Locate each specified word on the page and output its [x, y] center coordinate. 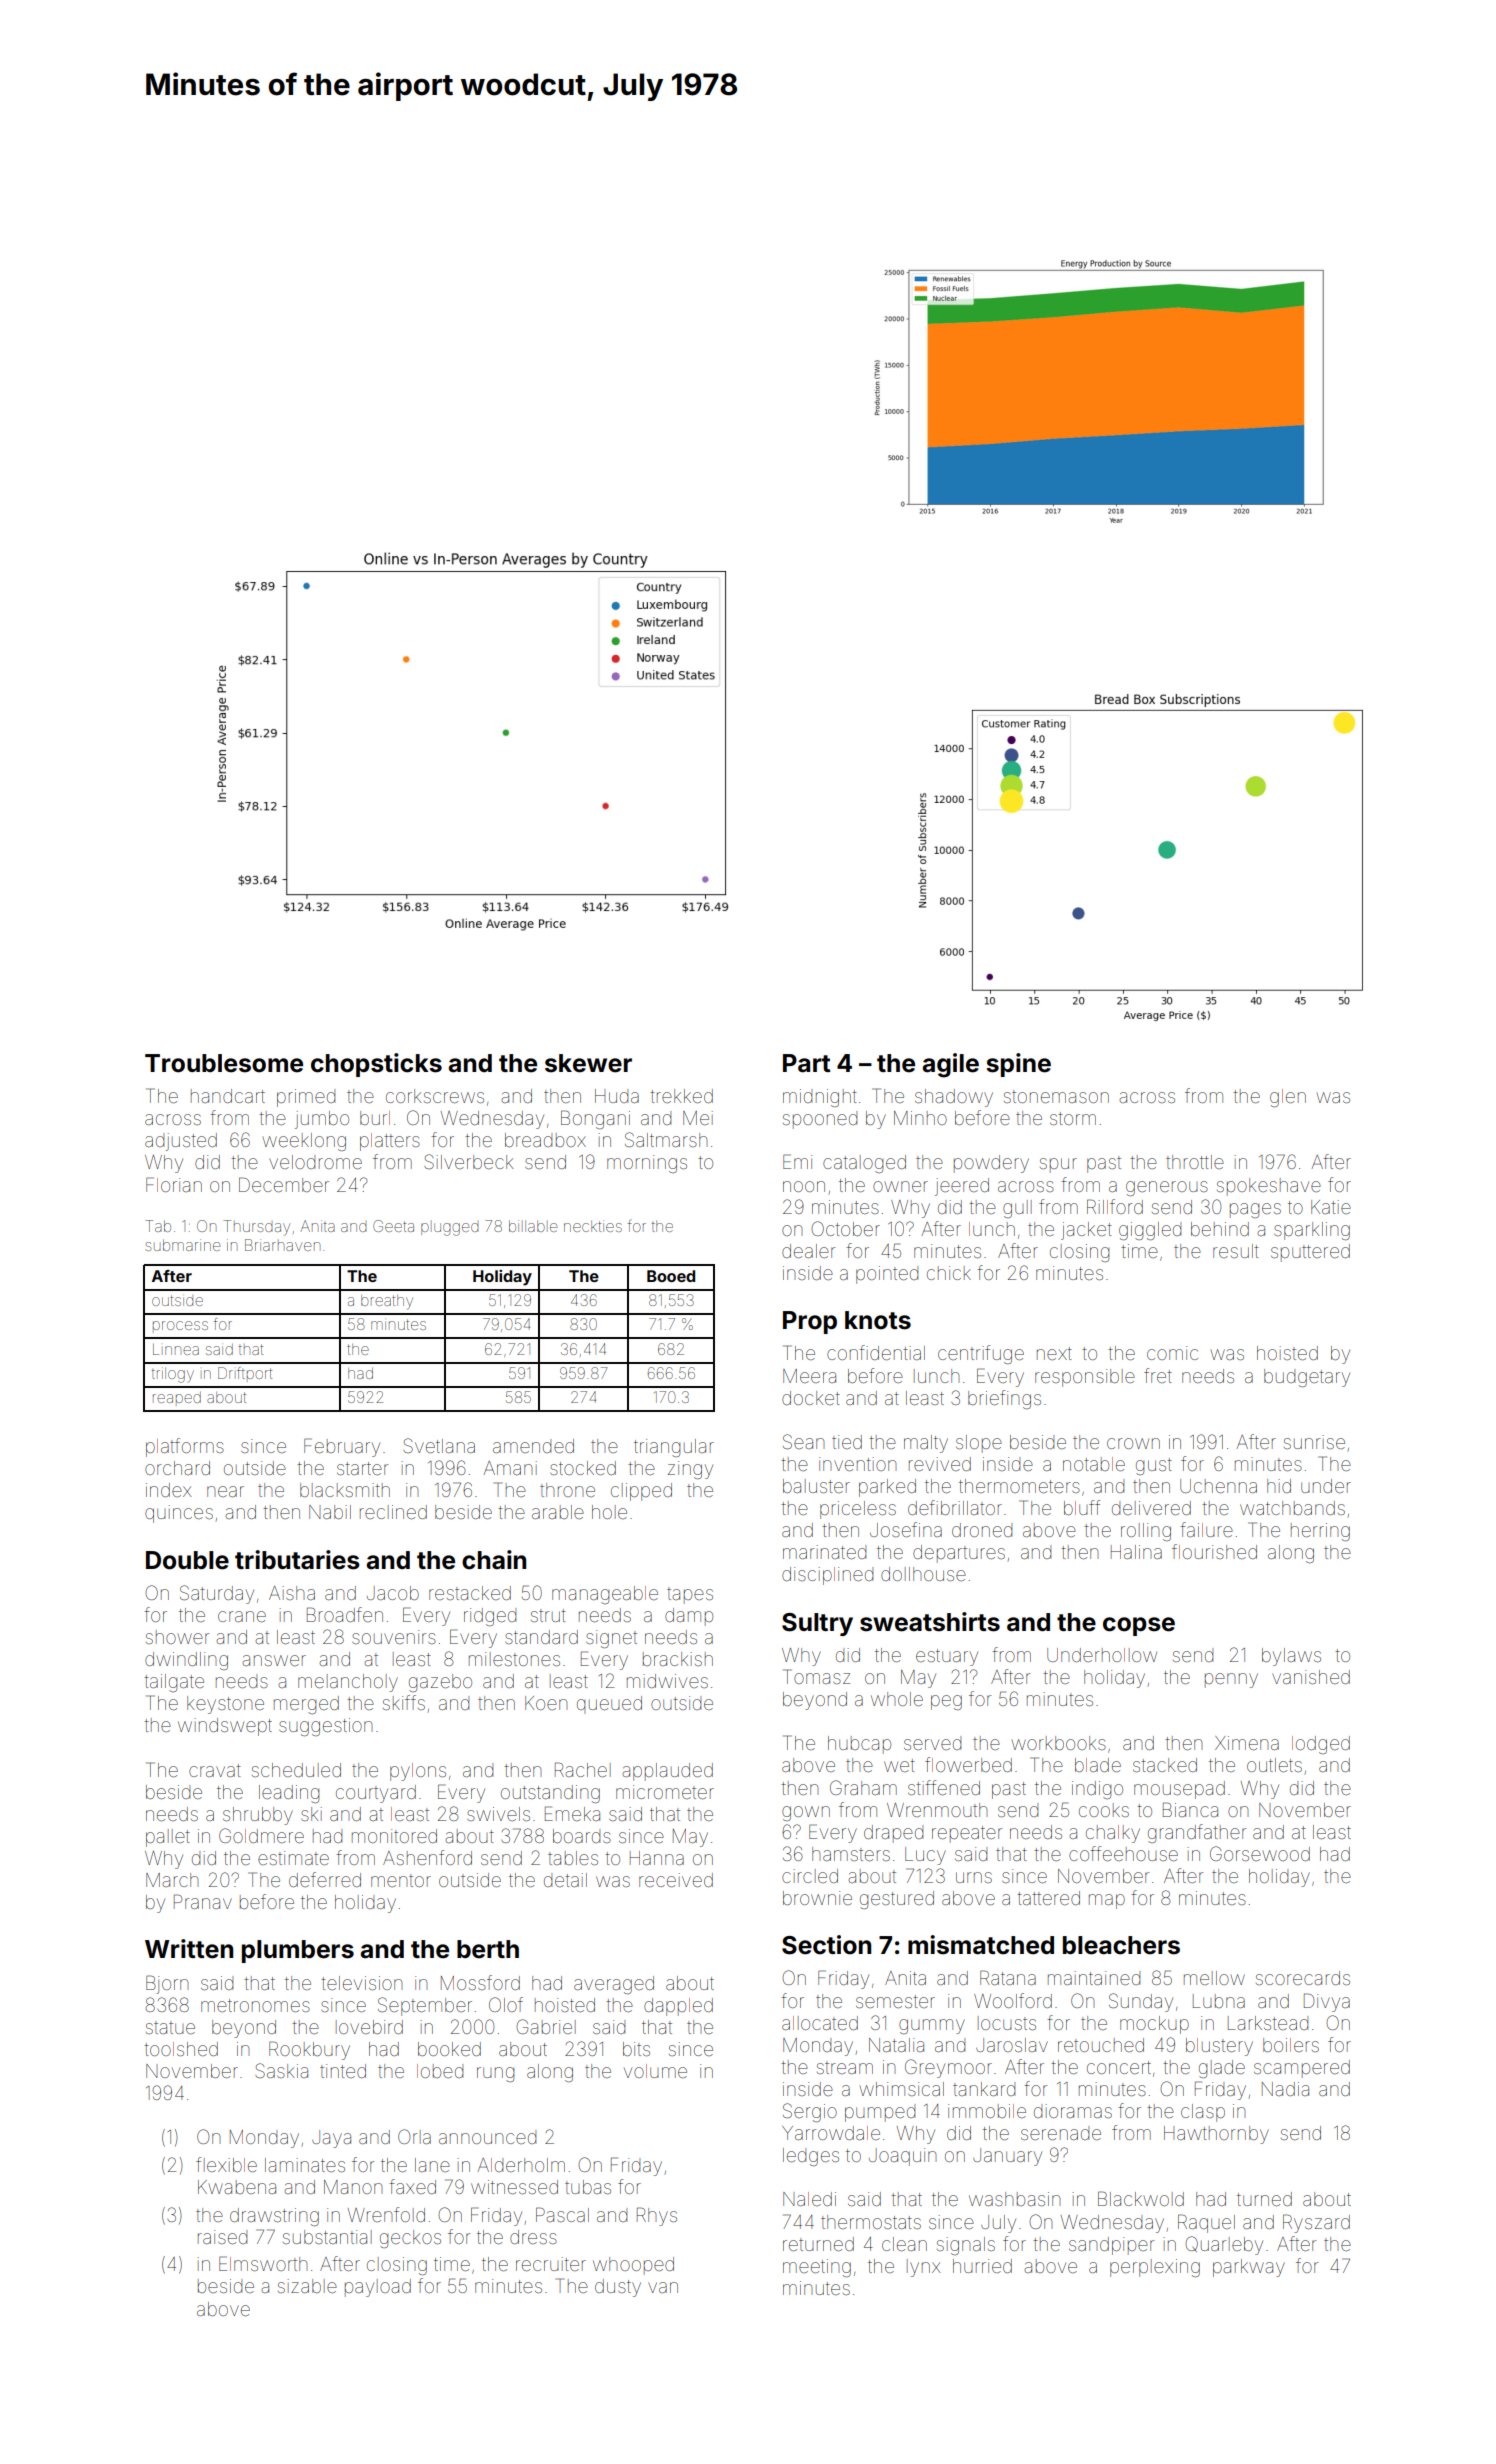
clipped [641, 1492]
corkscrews [435, 1096]
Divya [1327, 2002]
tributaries [297, 1560]
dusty [618, 2288]
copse [1139, 1626]
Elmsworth [263, 2263]
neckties [593, 1226]
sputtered [1310, 1253]
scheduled [296, 1770]
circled [810, 1876]
